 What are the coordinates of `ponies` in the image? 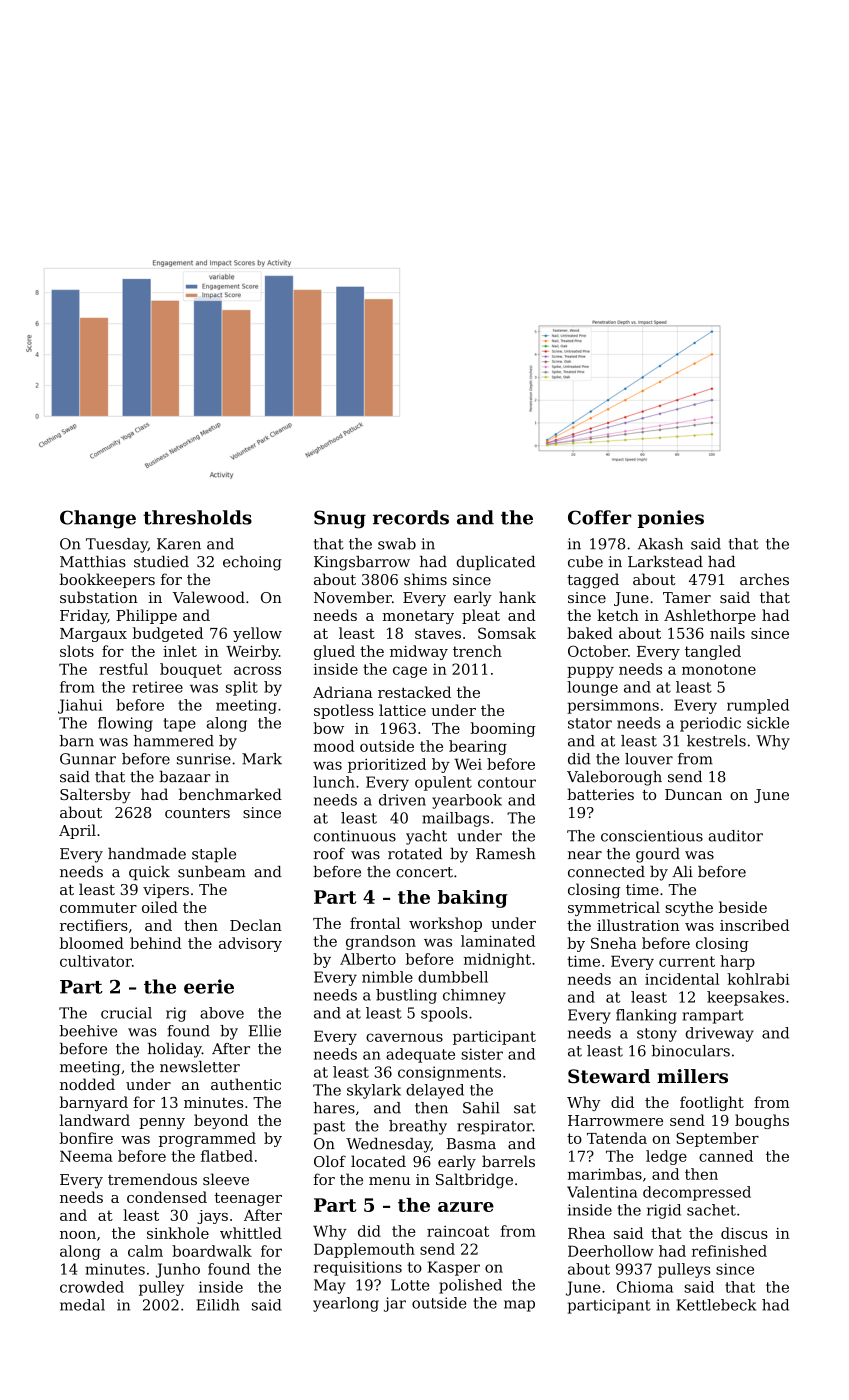 It's located at (671, 519).
